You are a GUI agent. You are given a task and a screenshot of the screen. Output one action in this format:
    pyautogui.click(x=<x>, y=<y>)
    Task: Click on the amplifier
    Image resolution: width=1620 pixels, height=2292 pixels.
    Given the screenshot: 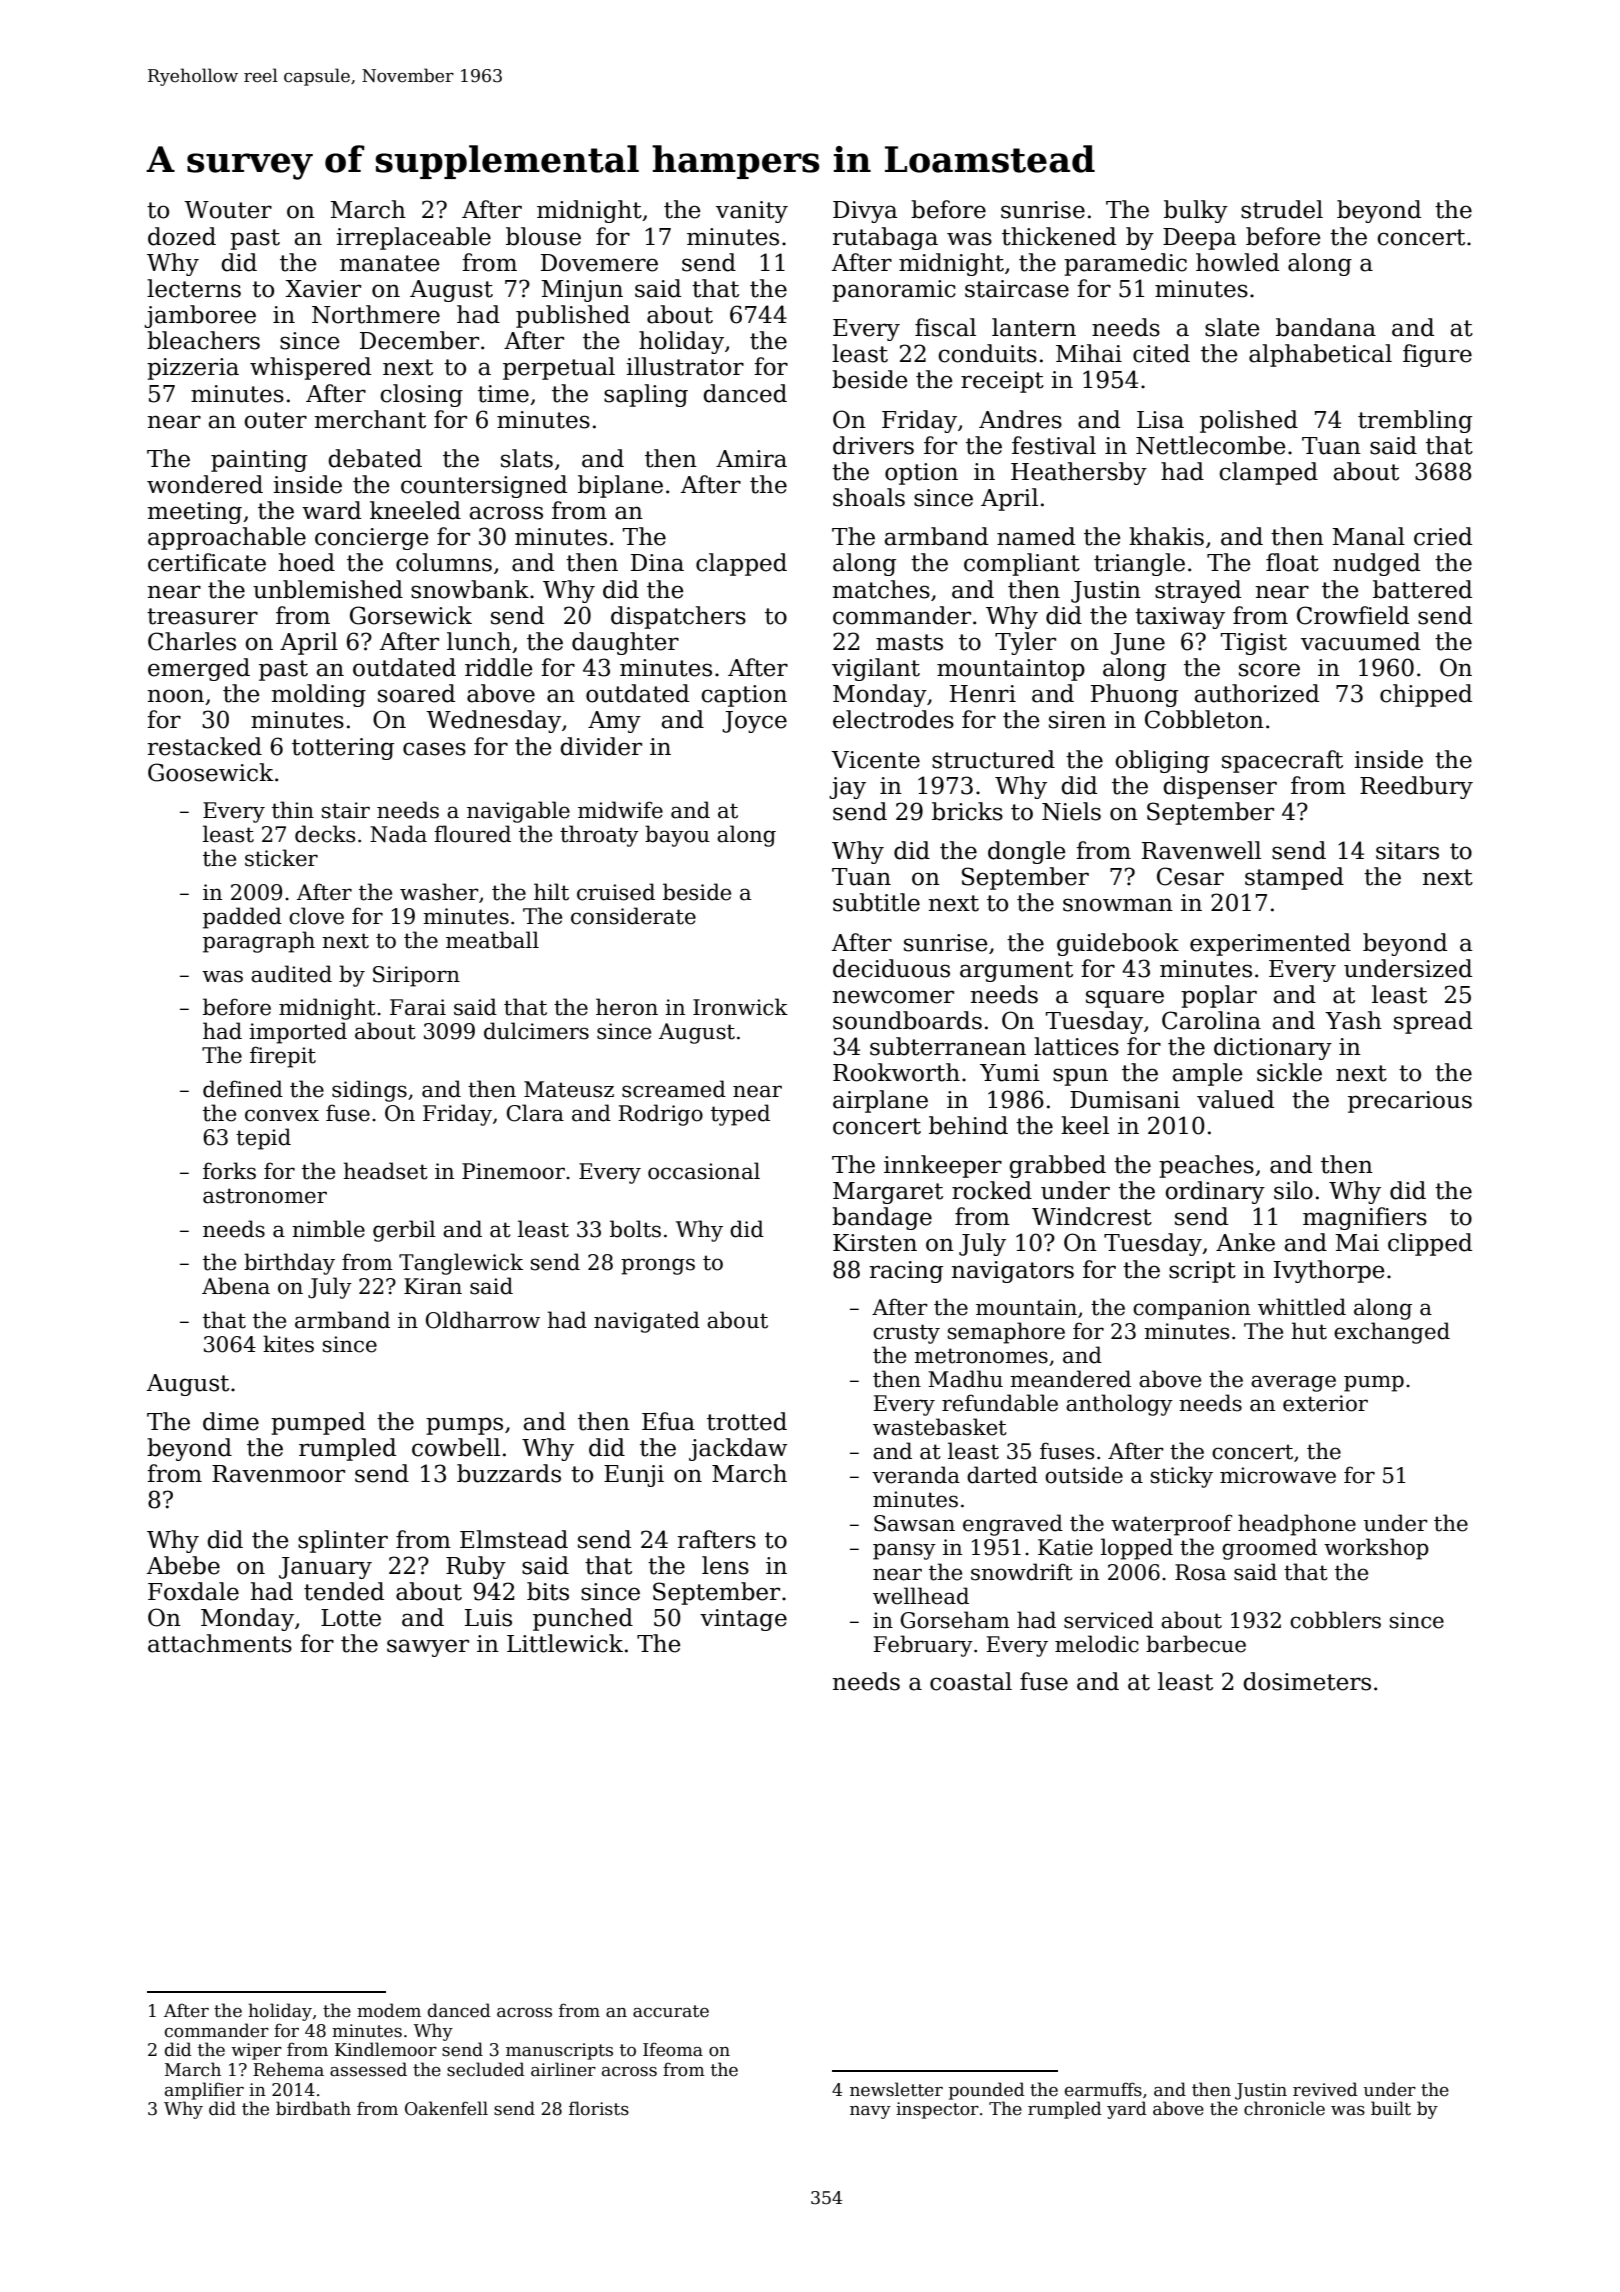 What is the action you would take?
    pyautogui.click(x=204, y=2091)
